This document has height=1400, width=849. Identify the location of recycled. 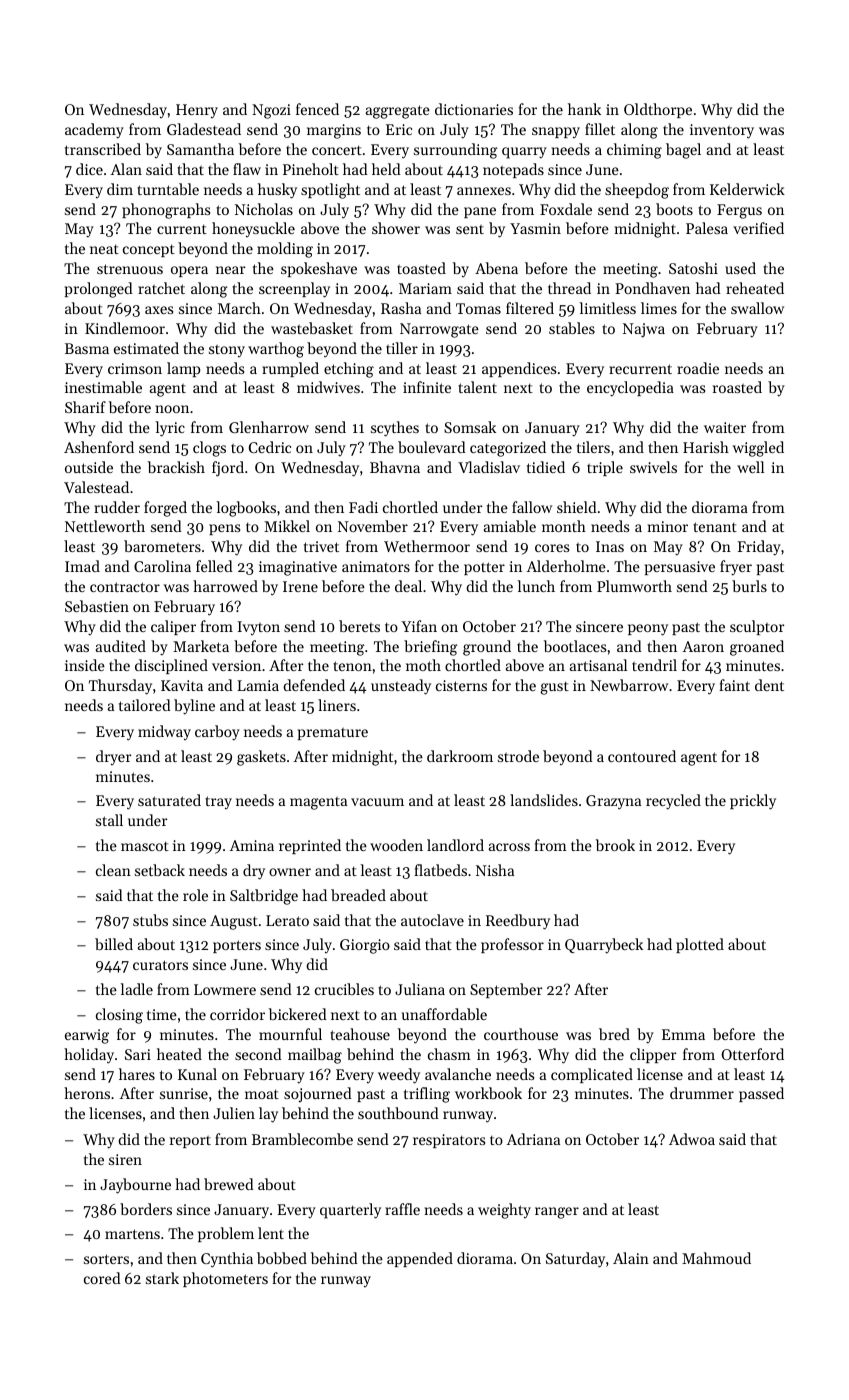
(673, 802).
